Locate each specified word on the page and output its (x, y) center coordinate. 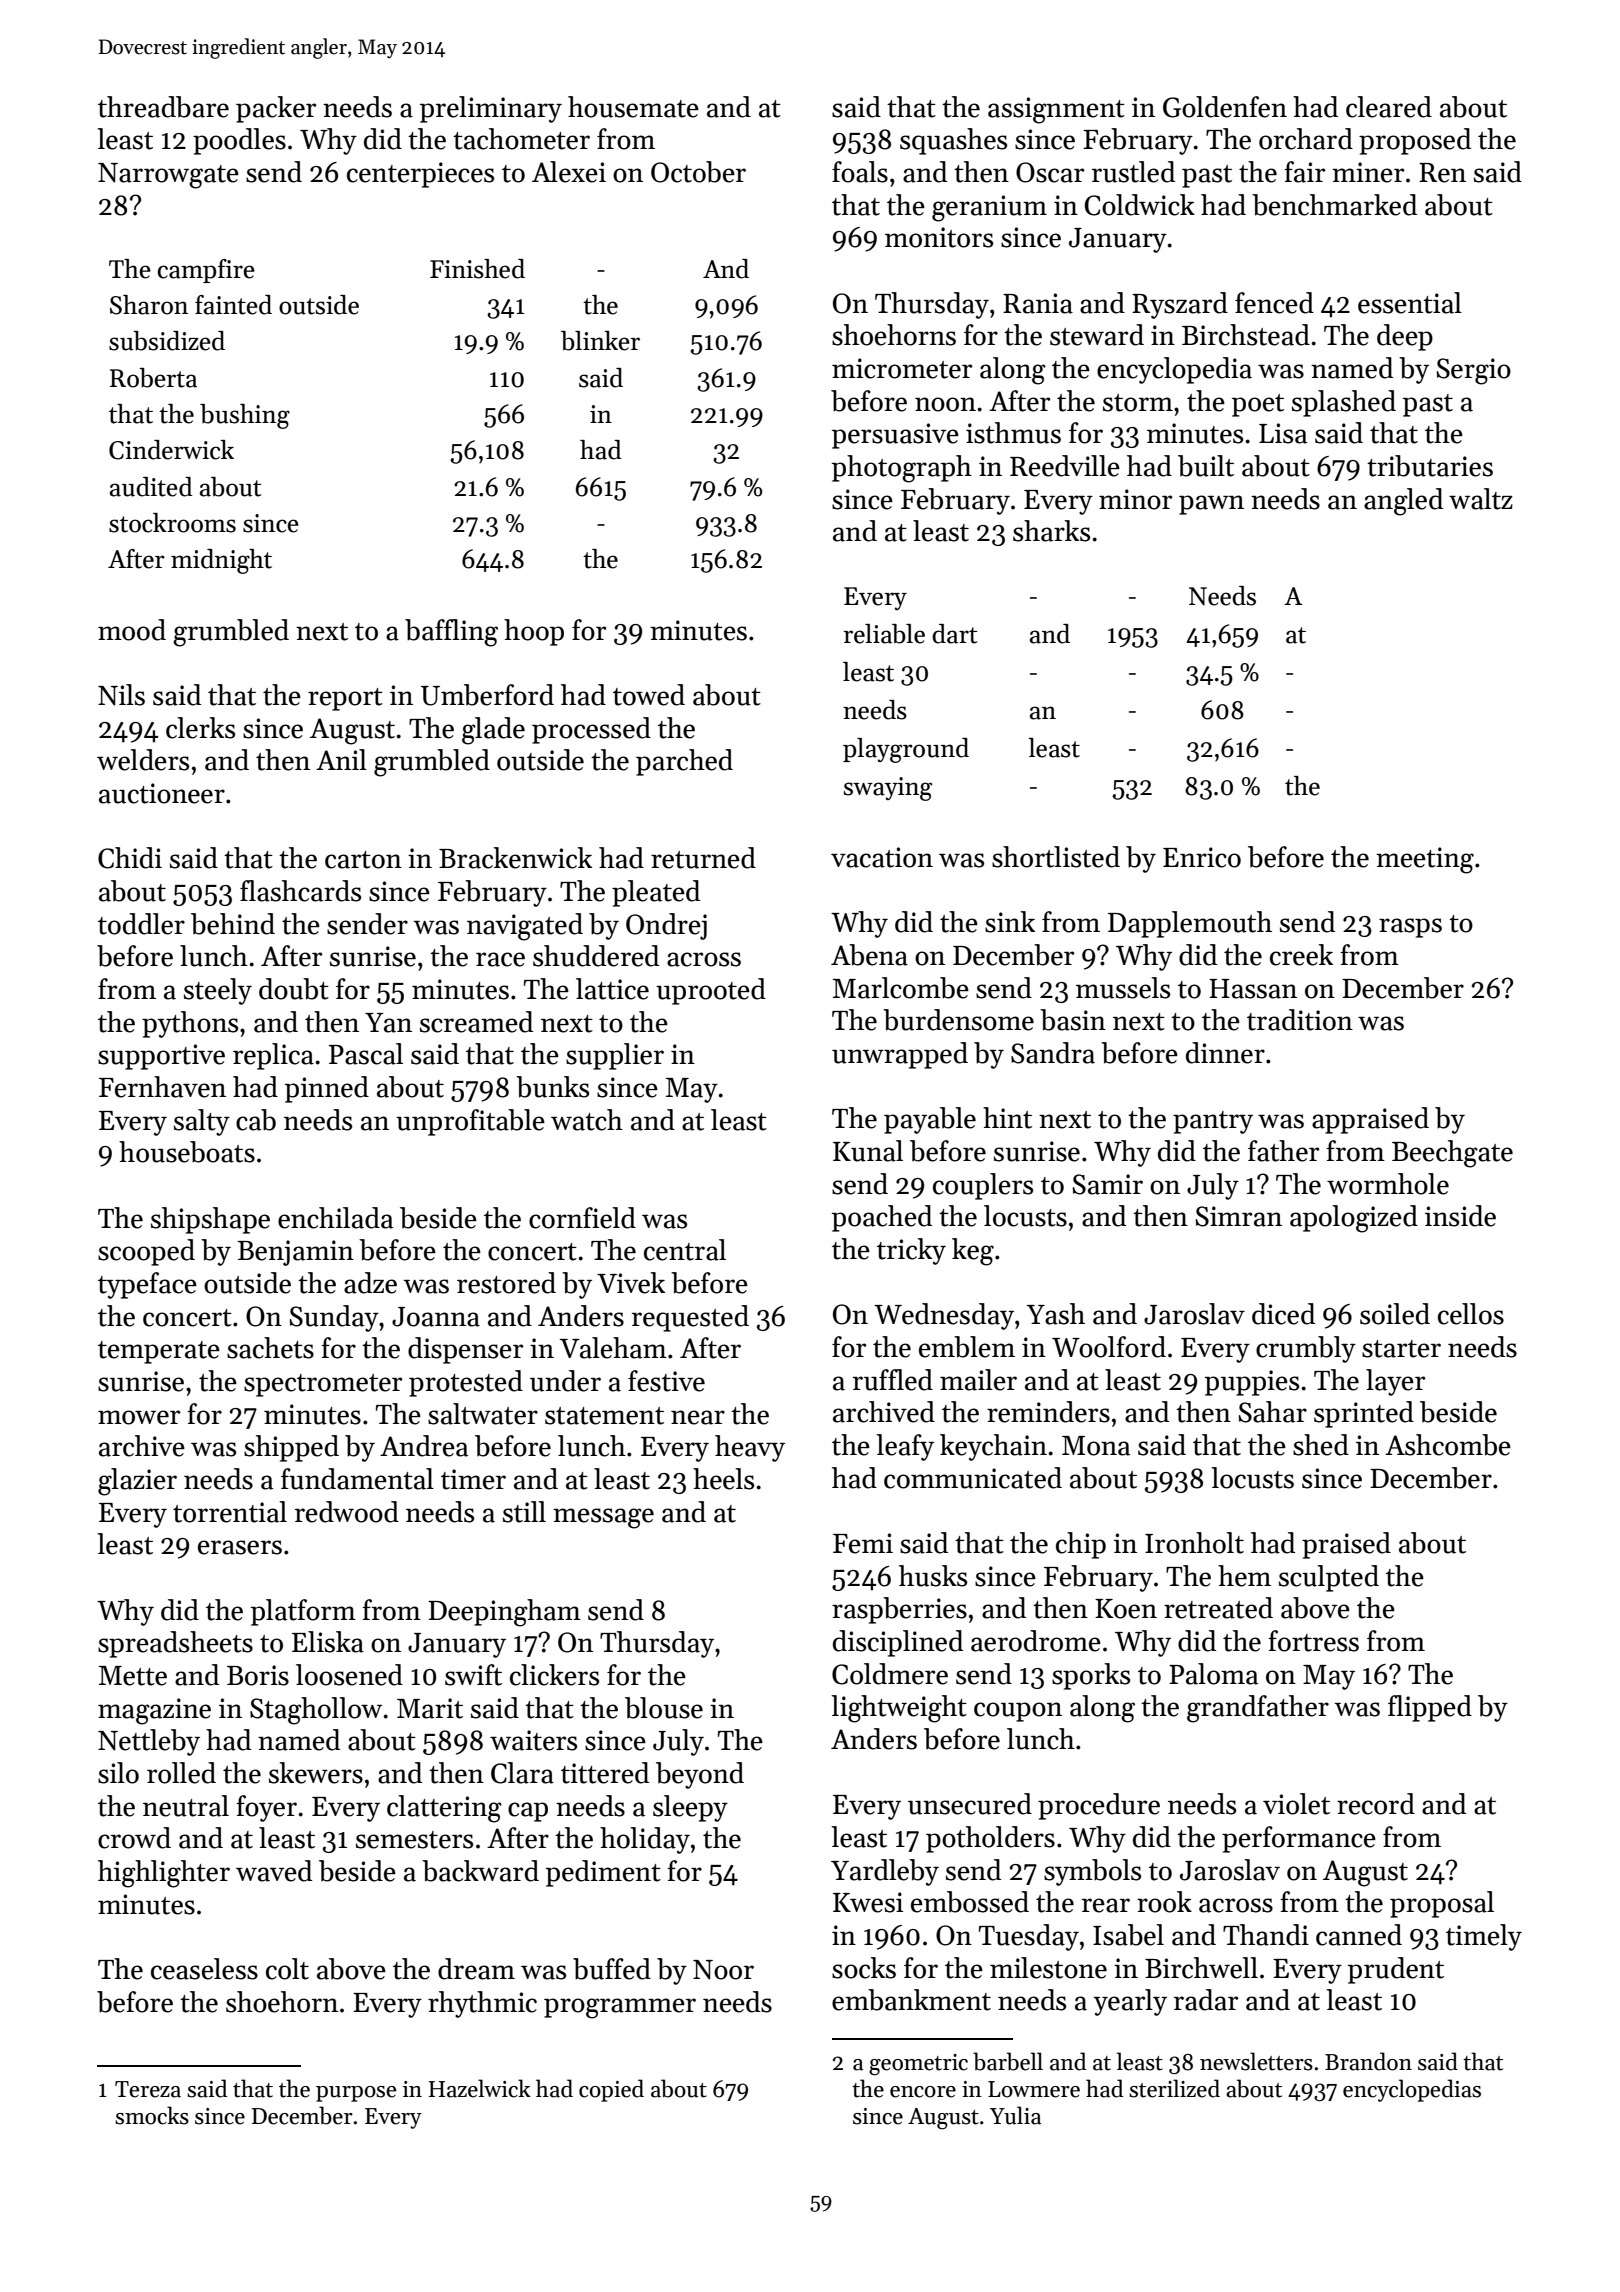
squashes (953, 141)
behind (233, 924)
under (565, 1381)
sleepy (690, 1808)
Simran (1239, 1216)
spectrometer (323, 1385)
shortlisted (1056, 857)
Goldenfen (1225, 107)
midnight (221, 561)
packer (276, 109)
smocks (152, 2115)
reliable (884, 634)
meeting (1425, 860)
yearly (1130, 2002)
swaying (887, 789)
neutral (186, 1806)
